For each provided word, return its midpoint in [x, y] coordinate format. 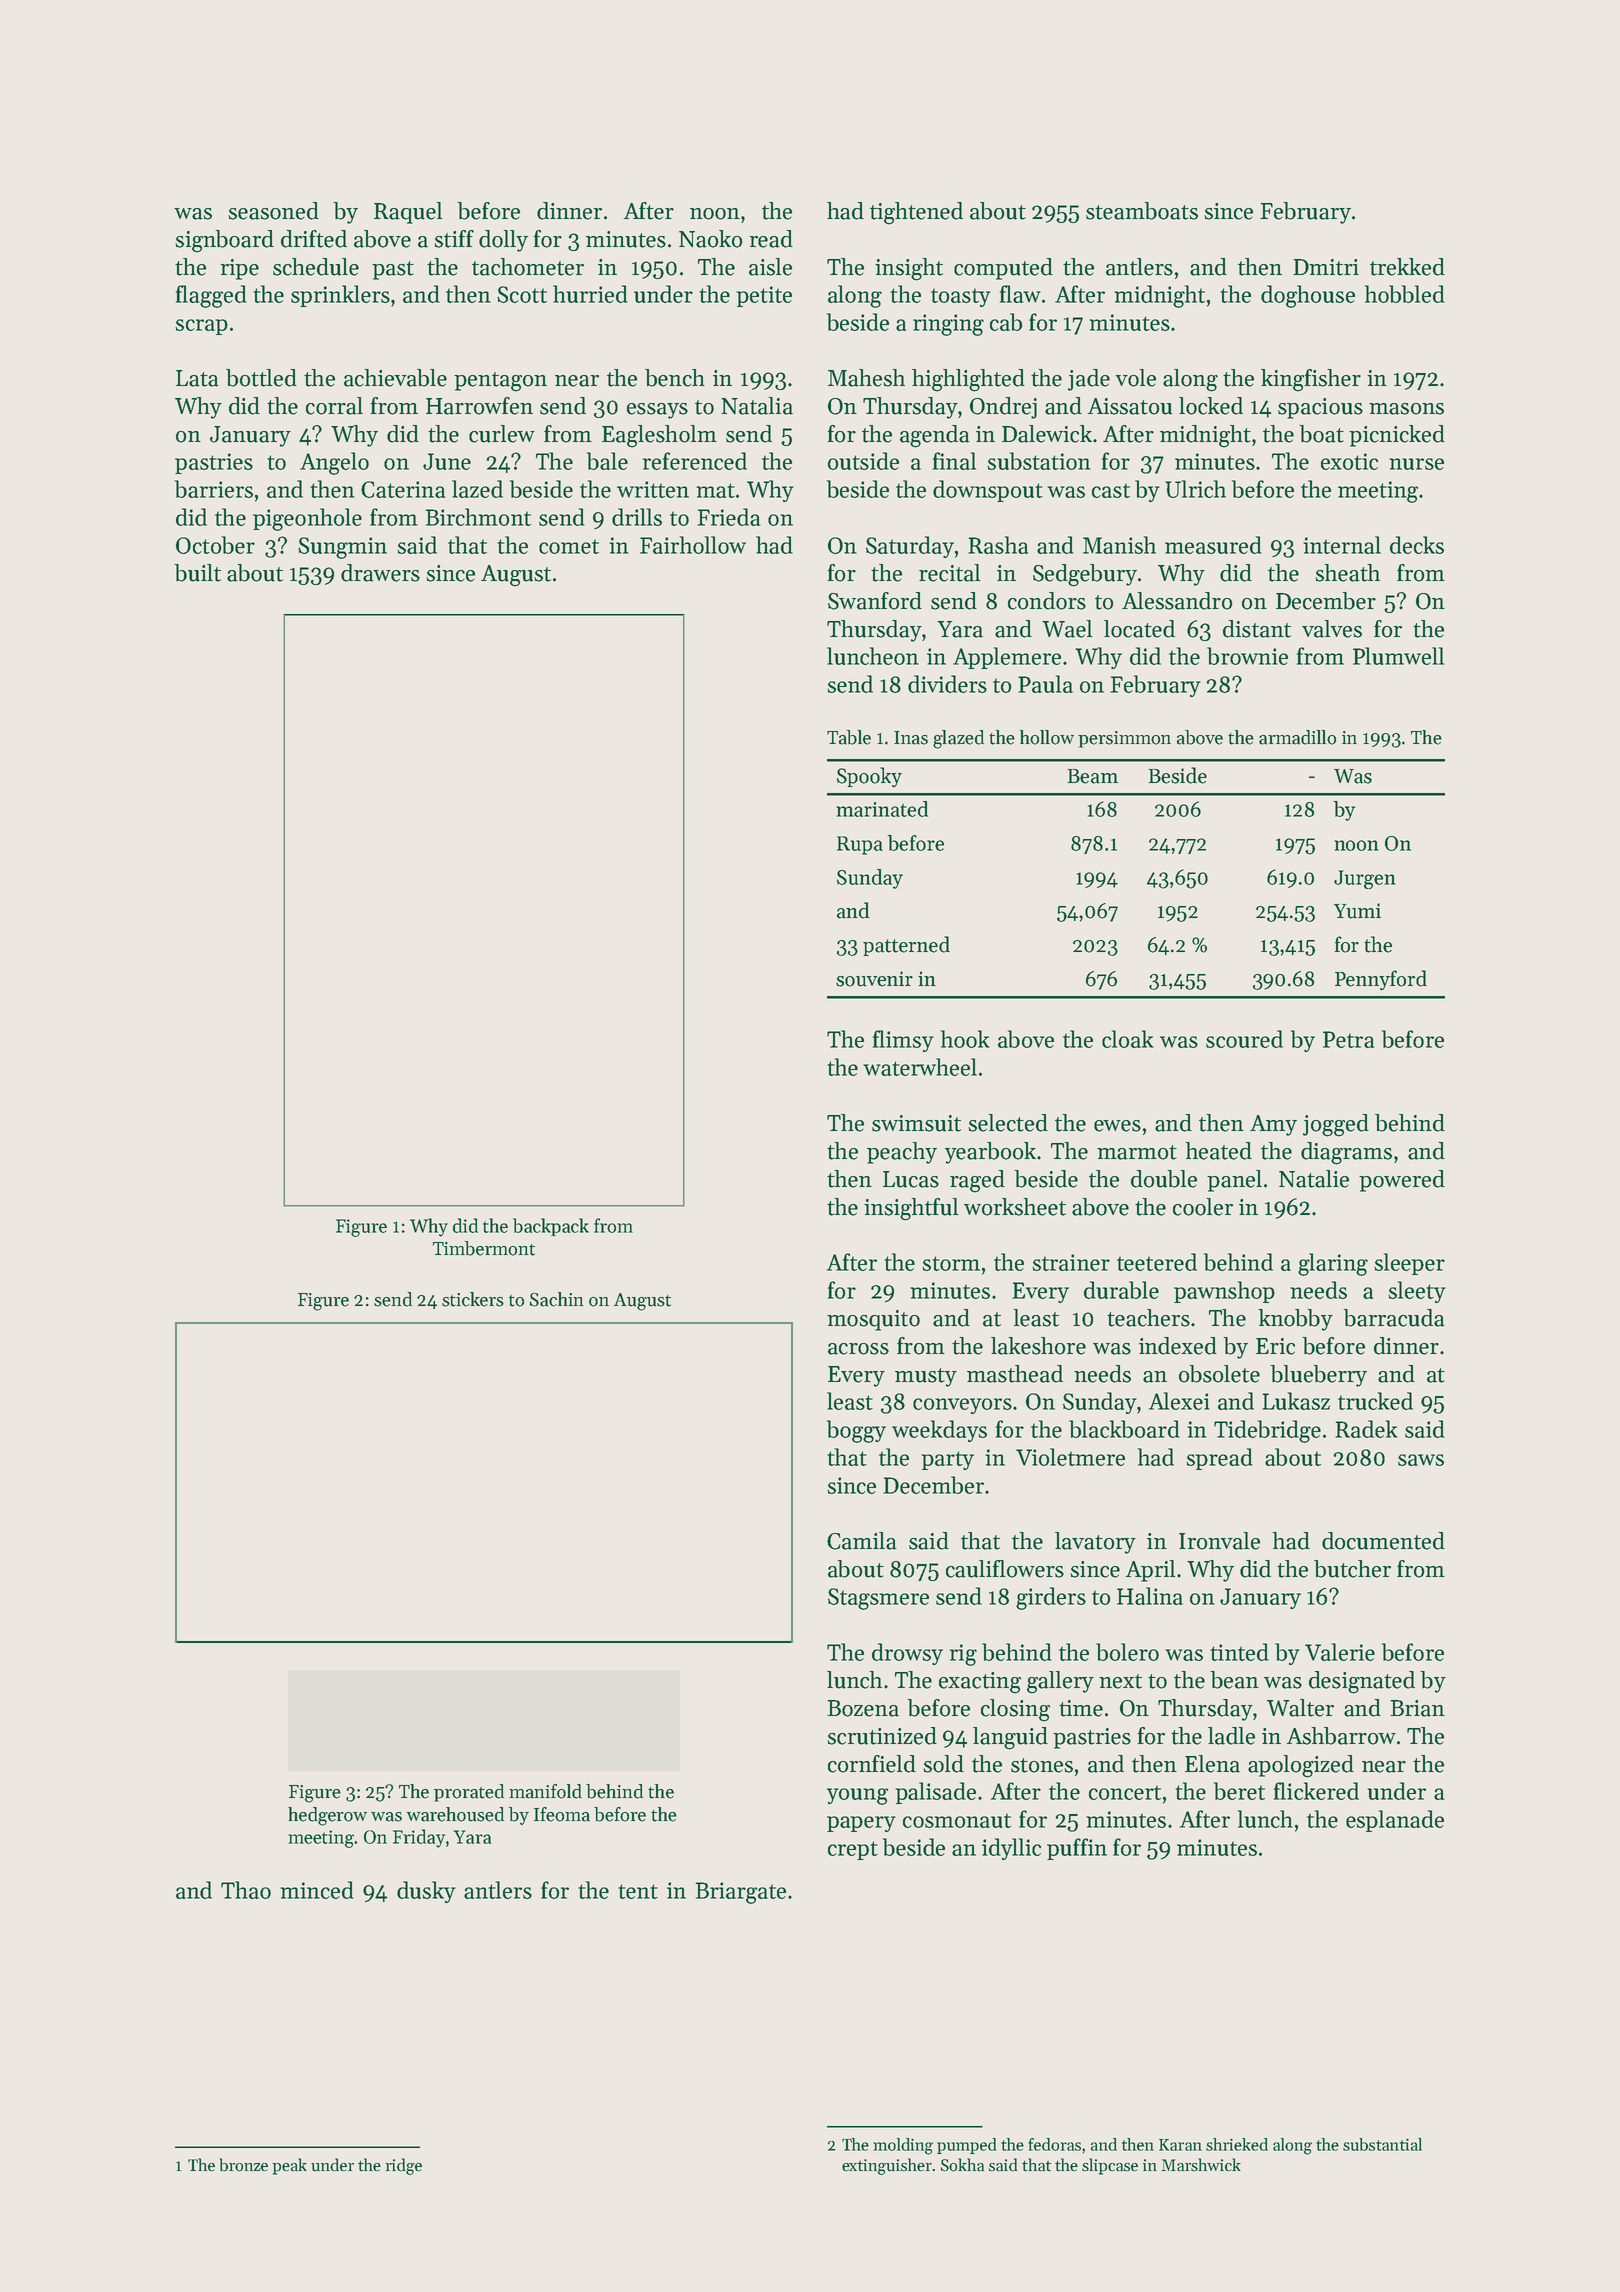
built [198, 573]
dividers [947, 684]
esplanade [1395, 1821]
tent [638, 1891]
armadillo [1297, 737]
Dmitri [1326, 267]
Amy [1273, 1125]
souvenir [874, 979]
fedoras [1054, 2144]
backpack [551, 1227]
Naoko [710, 239]
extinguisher [887, 2166]
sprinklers [340, 296]
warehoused [455, 1814]
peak [290, 2166]
